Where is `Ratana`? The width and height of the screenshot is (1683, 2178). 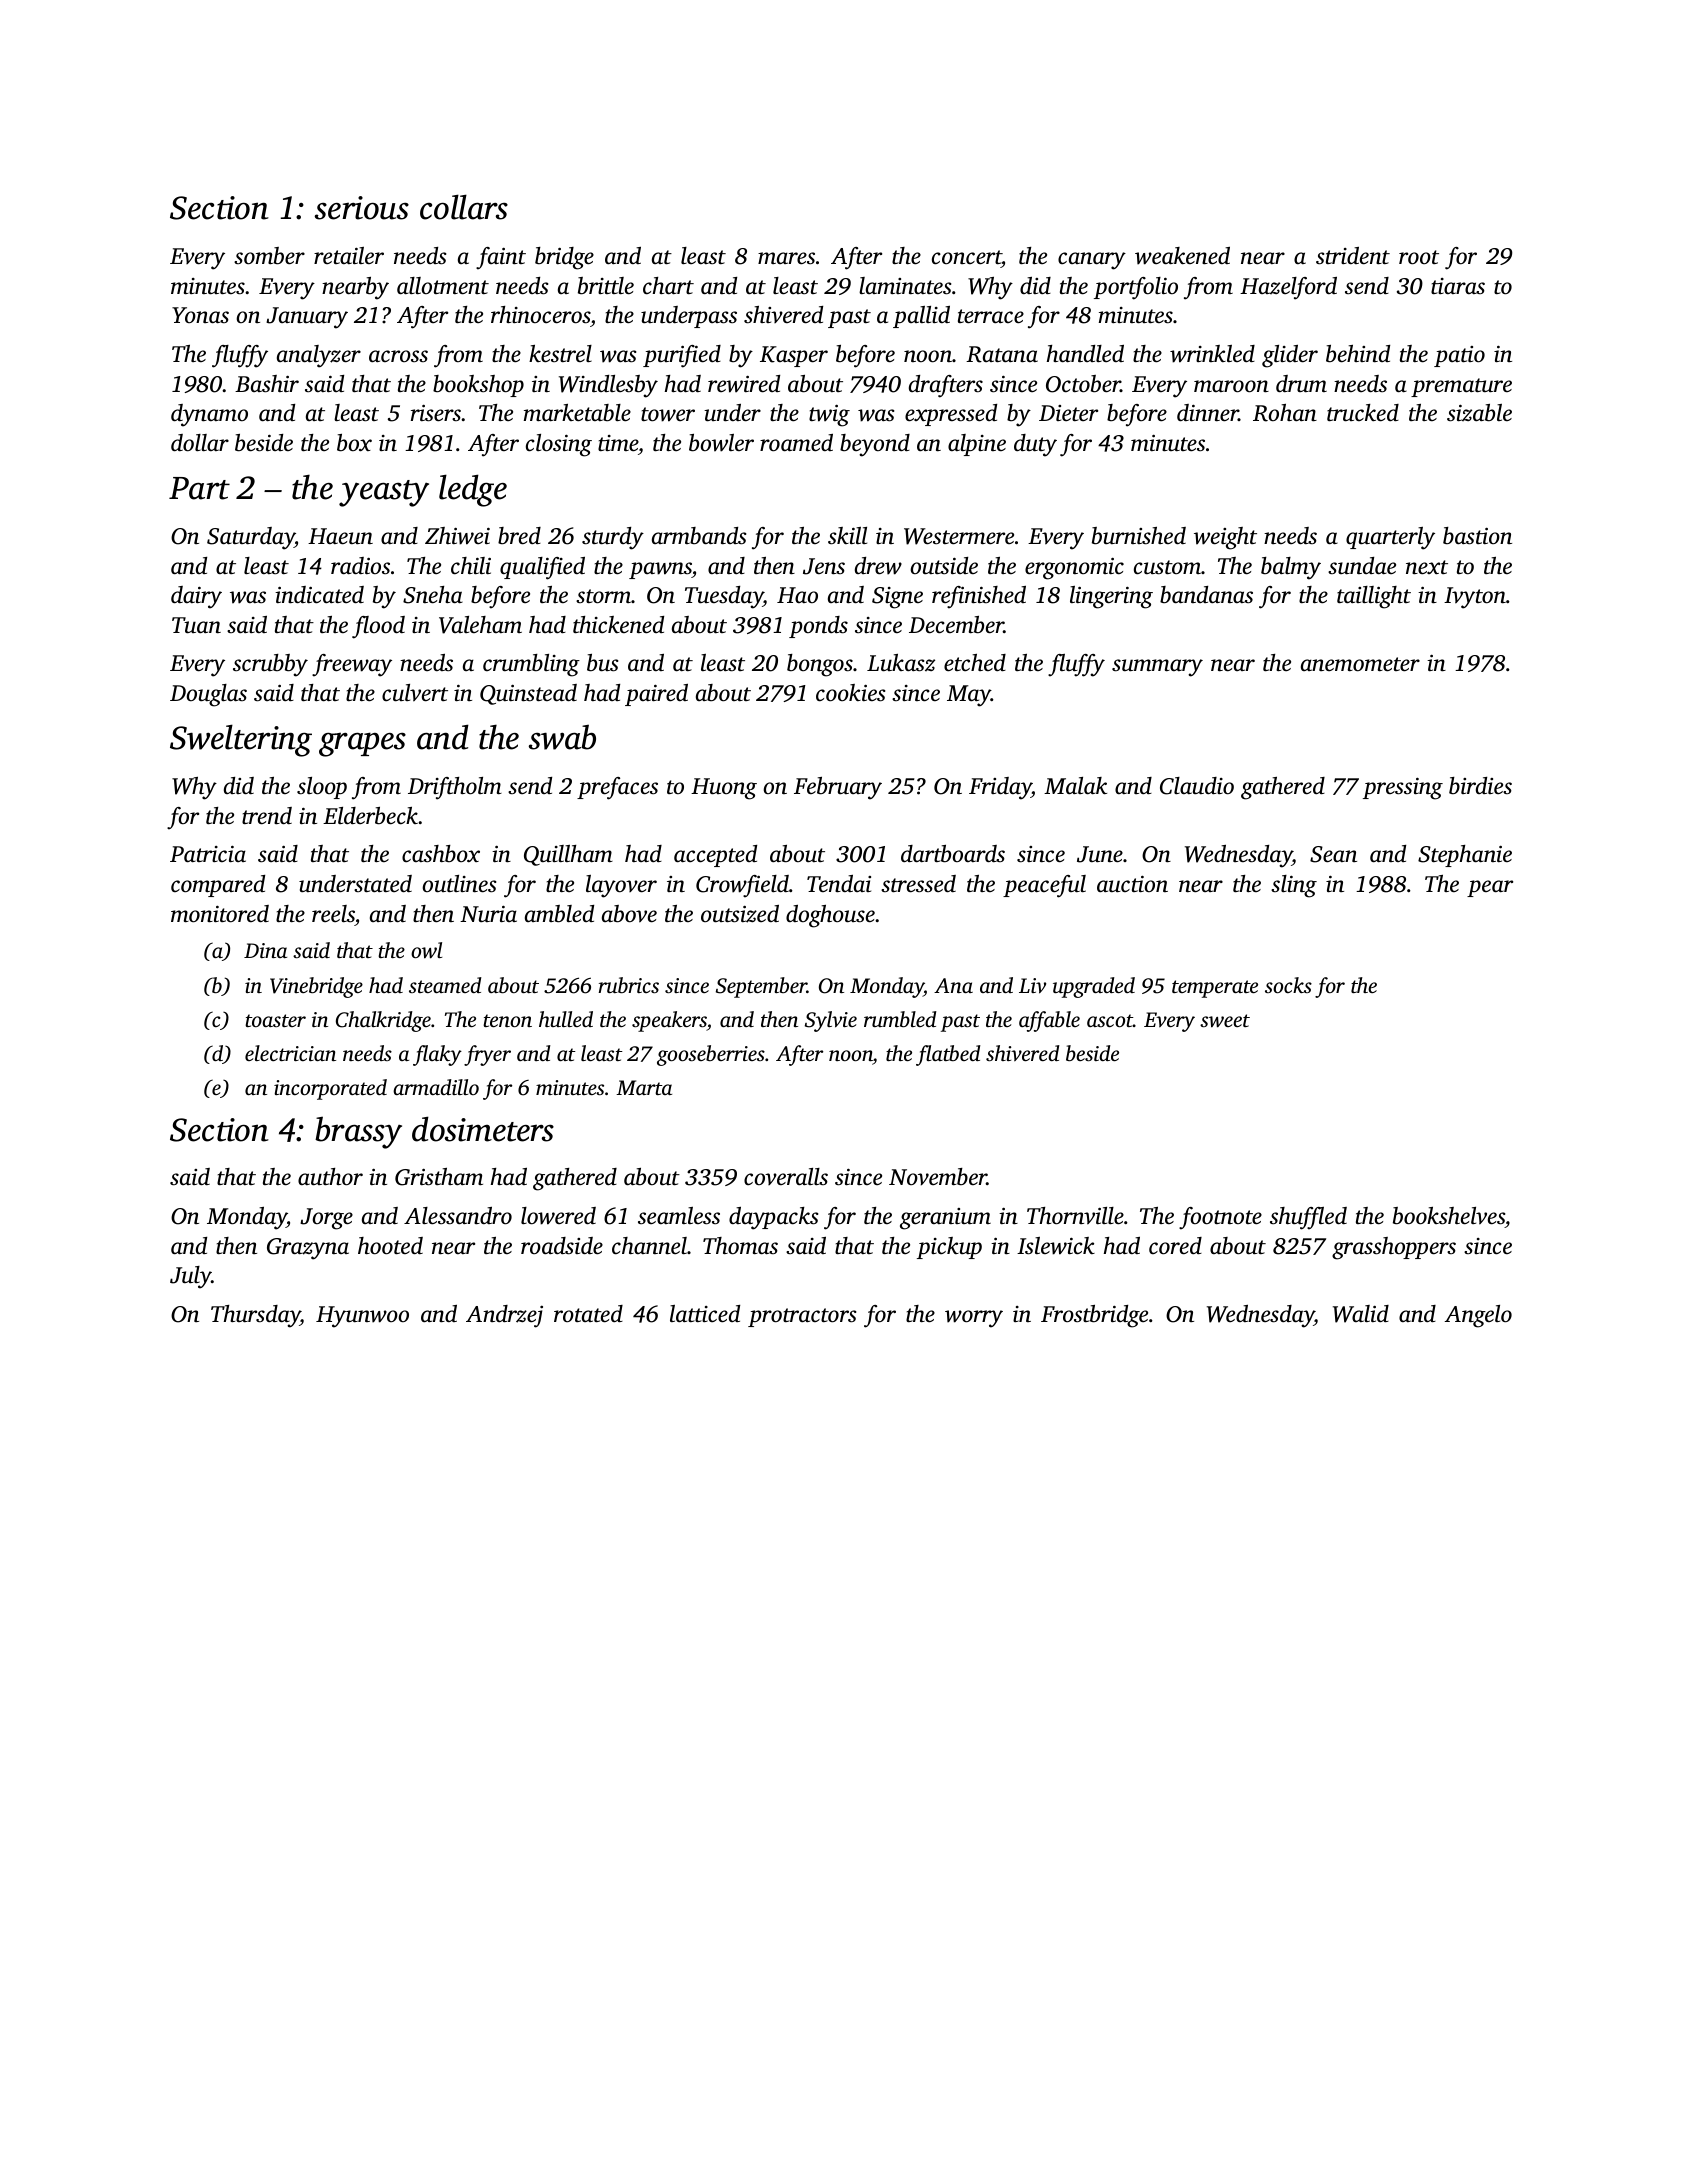
Ratana is located at coordinates (1002, 354).
